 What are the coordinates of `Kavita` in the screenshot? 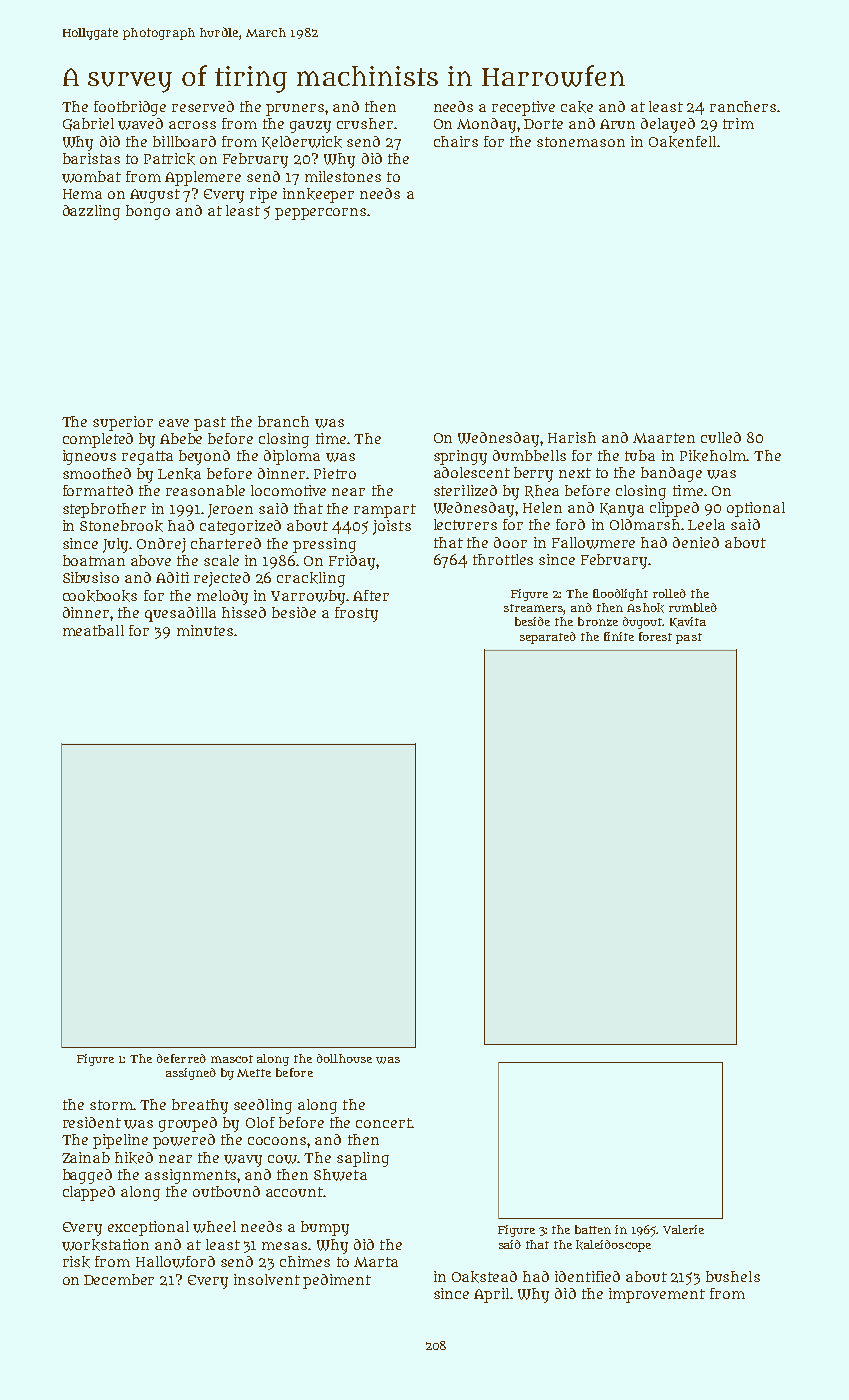 It's located at (688, 622).
